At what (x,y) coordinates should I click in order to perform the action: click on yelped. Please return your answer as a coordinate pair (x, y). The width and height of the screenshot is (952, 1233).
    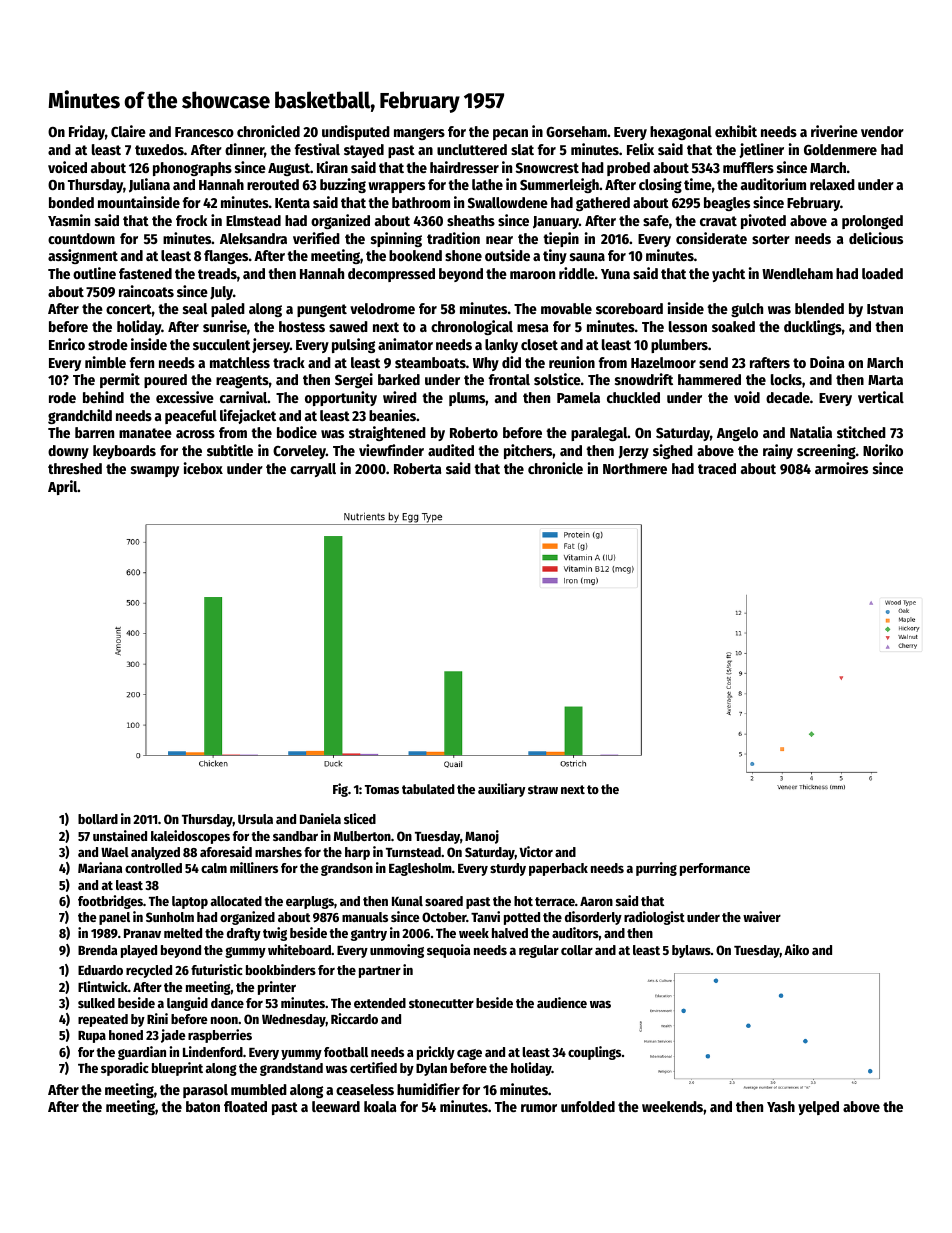
    Looking at the image, I should click on (818, 1108).
